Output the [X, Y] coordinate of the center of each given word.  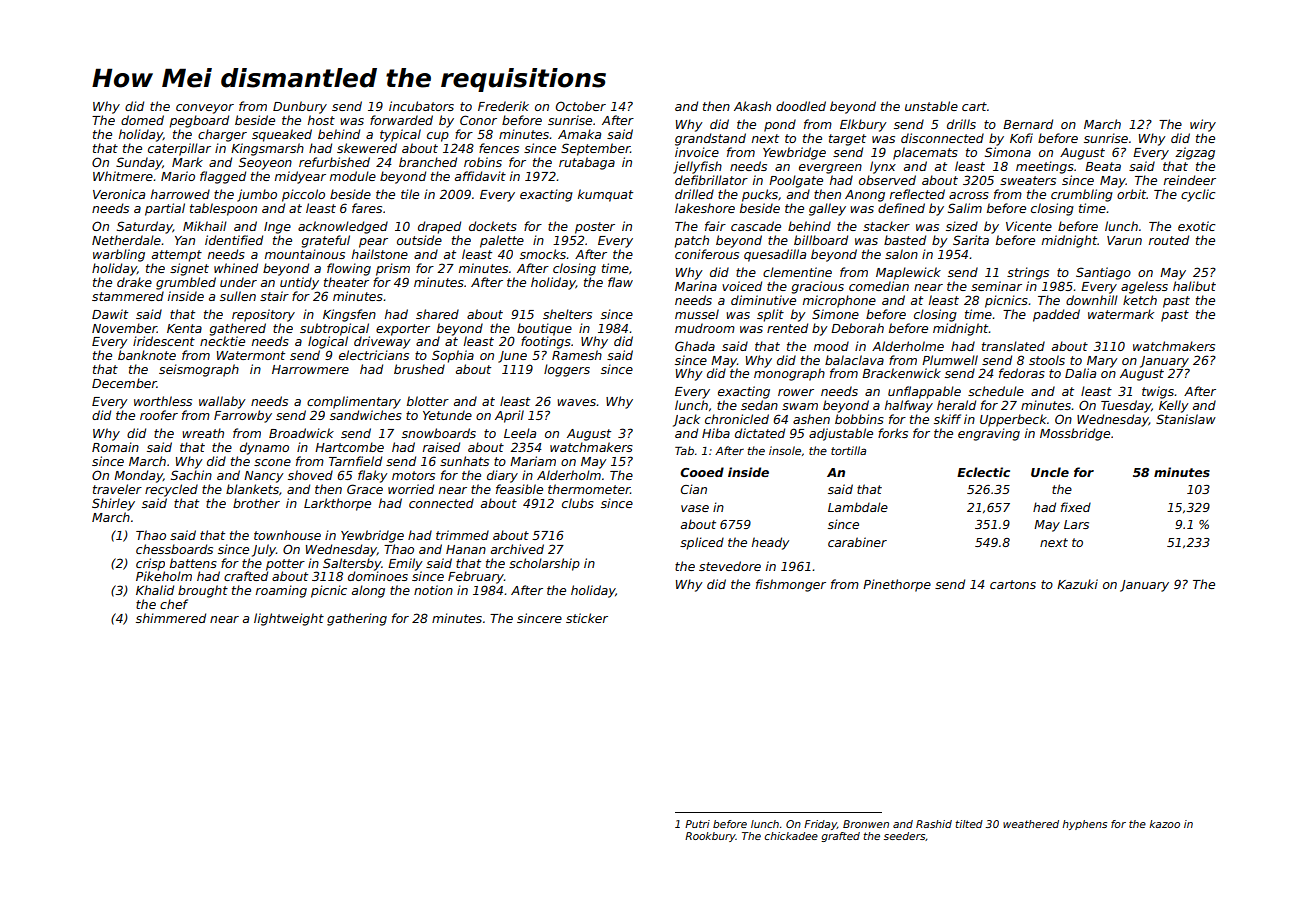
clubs [578, 503]
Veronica [119, 194]
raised [441, 447]
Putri [697, 824]
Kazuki [1077, 584]
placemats [925, 153]
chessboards [174, 549]
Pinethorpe [897, 585]
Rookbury [710, 837]
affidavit [480, 176]
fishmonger [791, 585]
